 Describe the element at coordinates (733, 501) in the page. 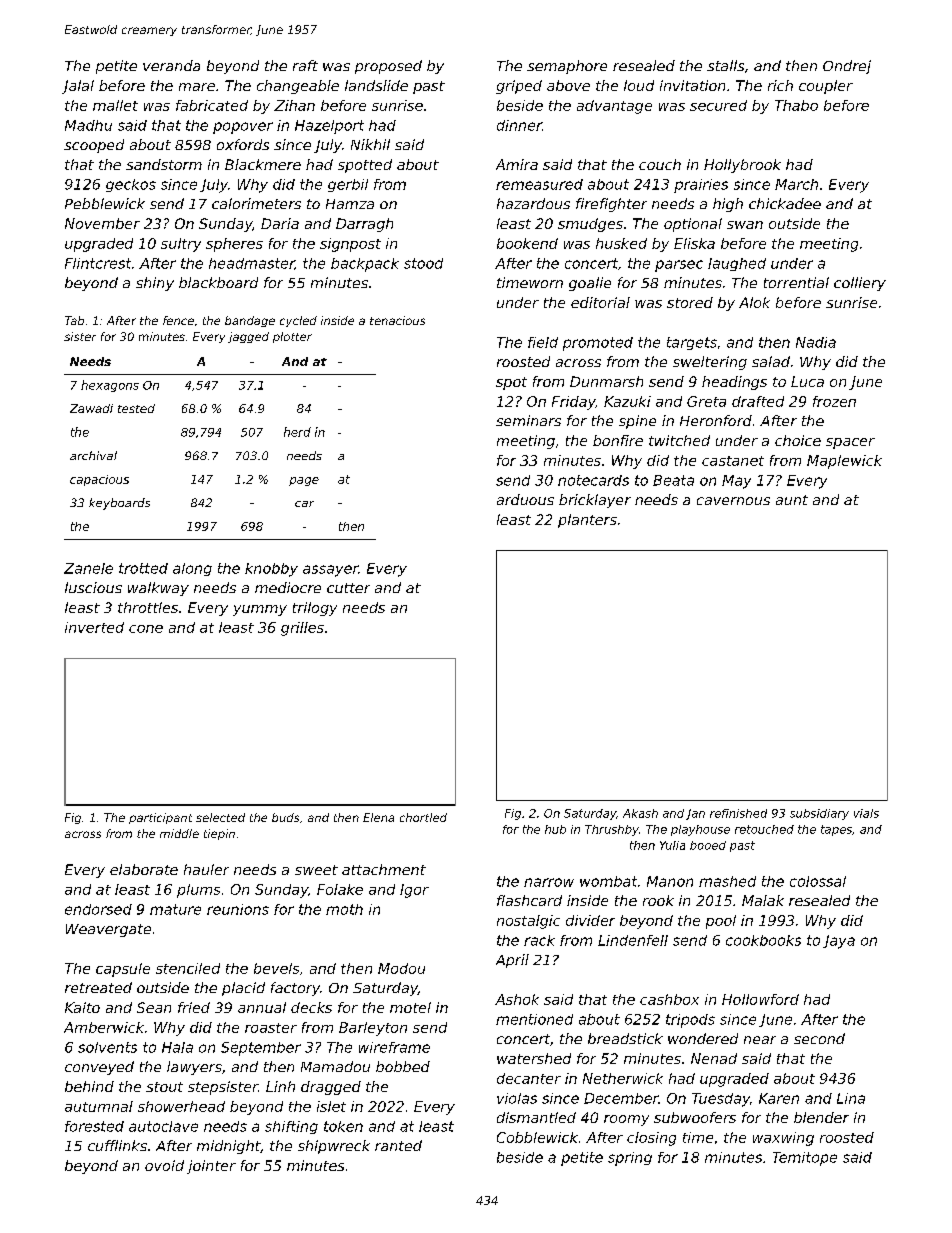

I see `cavernous` at that location.
